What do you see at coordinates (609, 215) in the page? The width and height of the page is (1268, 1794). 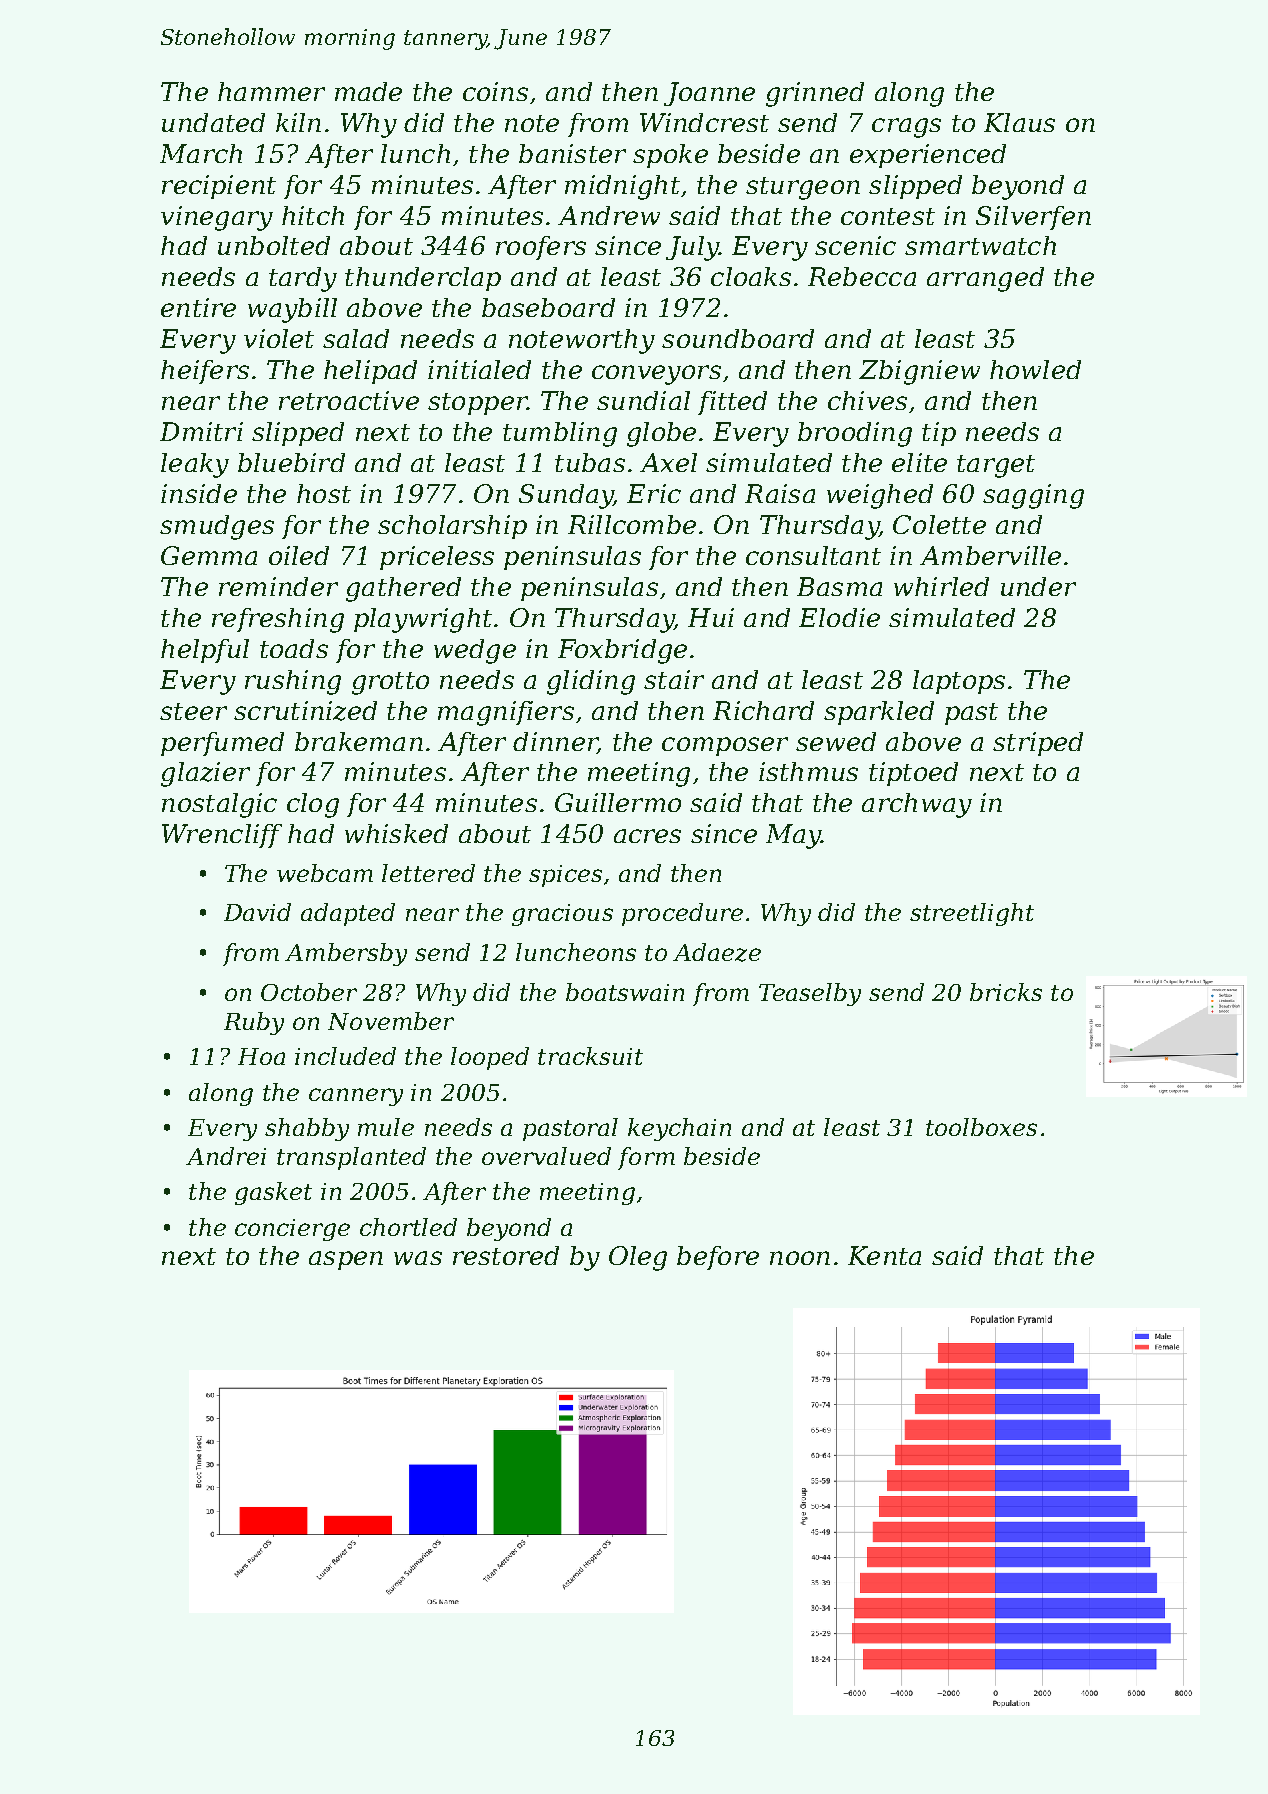 I see `Andrew` at bounding box center [609, 215].
